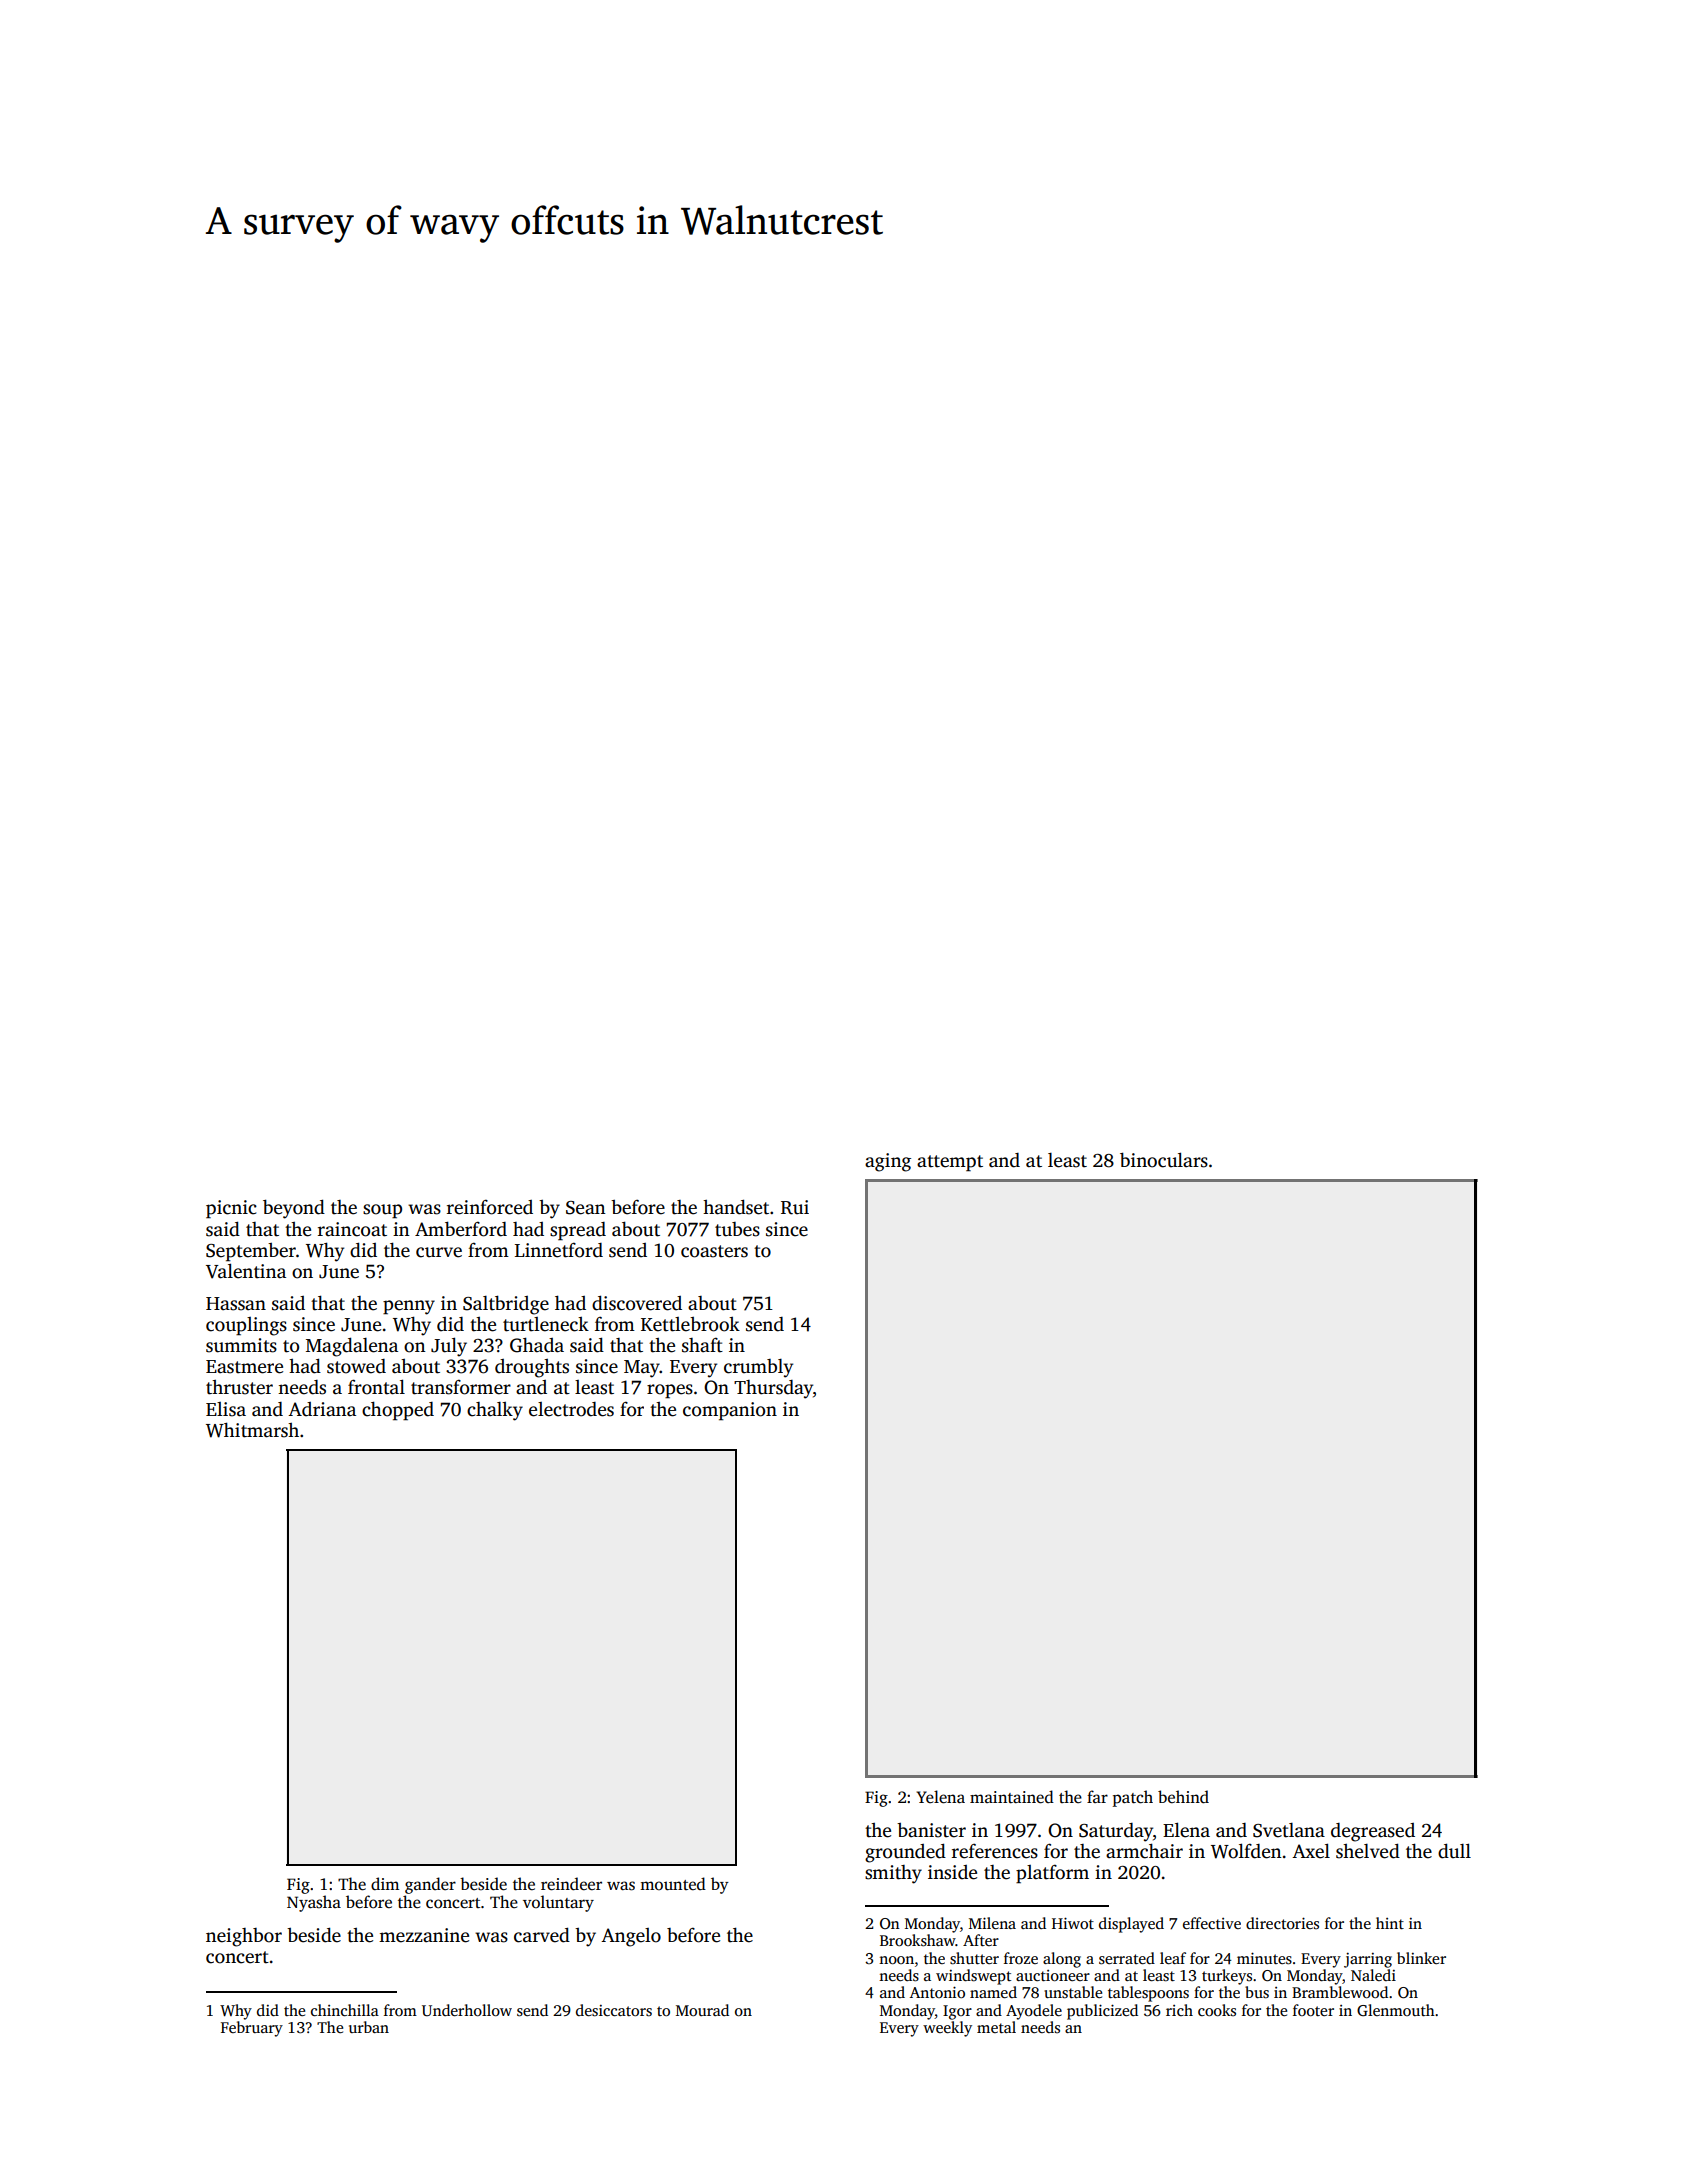 The image size is (1683, 2178). What do you see at coordinates (252, 1430) in the page?
I see `Whitmarsh` at bounding box center [252, 1430].
